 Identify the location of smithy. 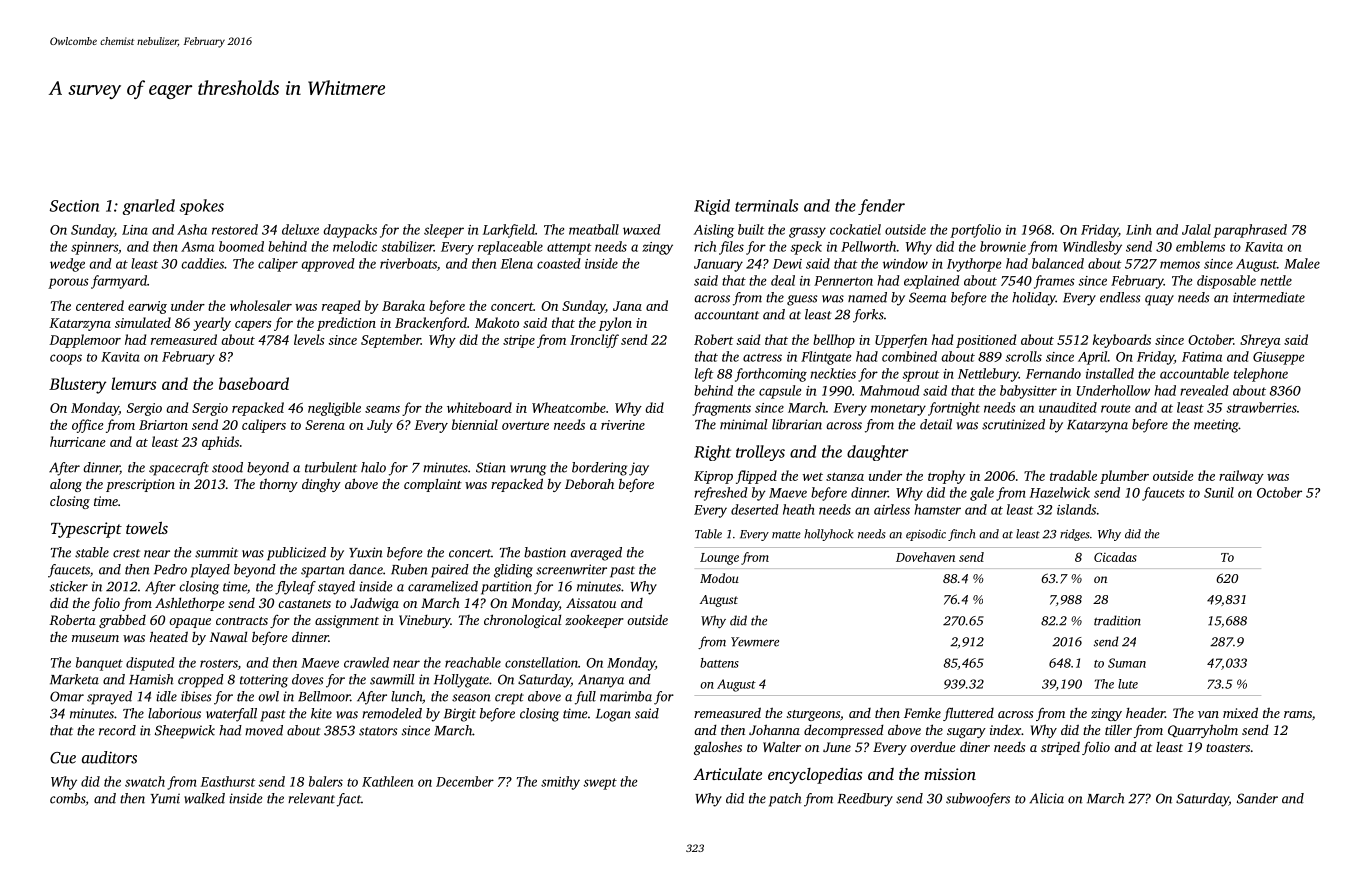
(560, 783).
